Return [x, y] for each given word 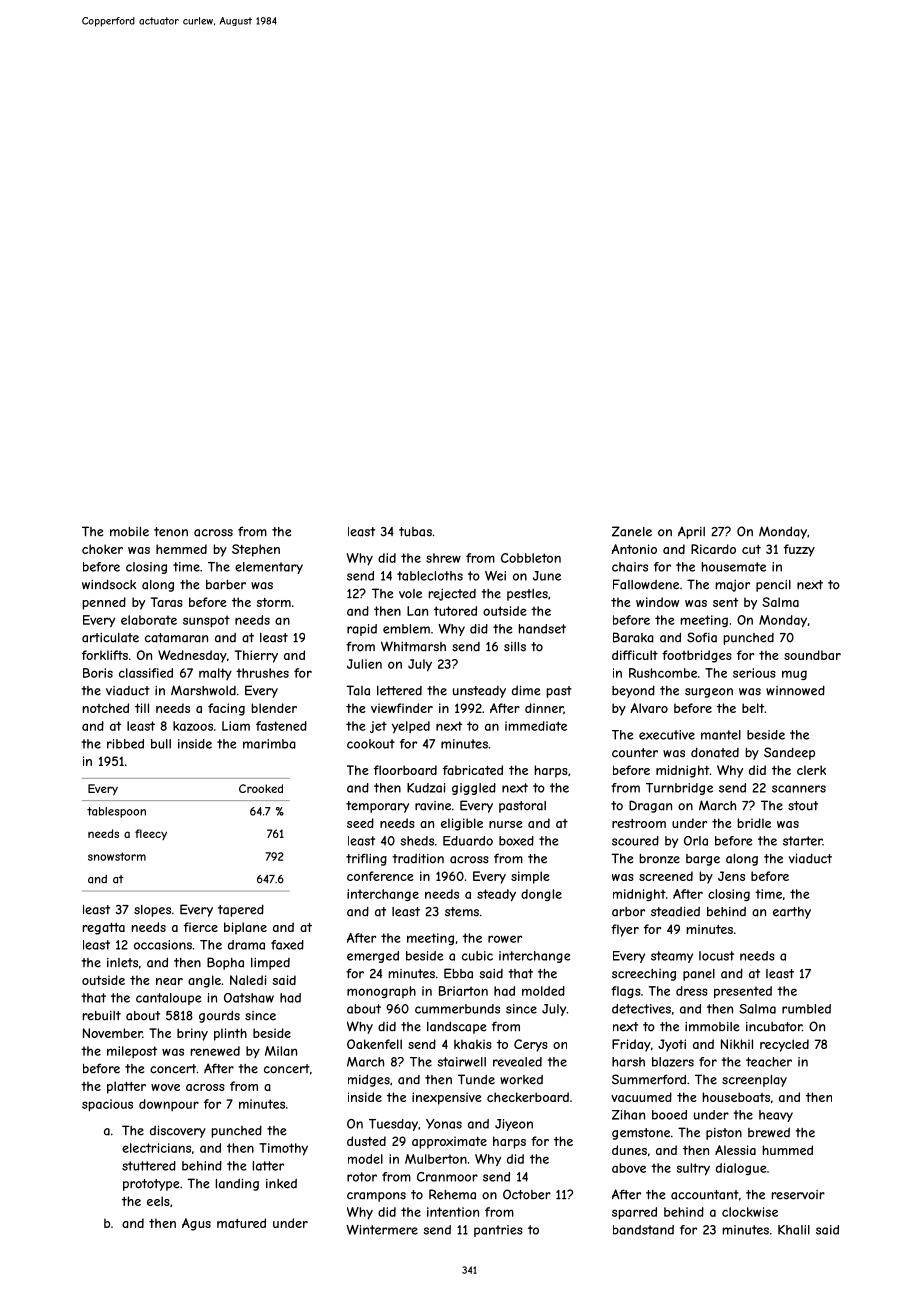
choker [102, 549]
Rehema [452, 1194]
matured [241, 1223]
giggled [474, 789]
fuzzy [799, 550]
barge [703, 860]
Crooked [261, 788]
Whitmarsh [413, 646]
